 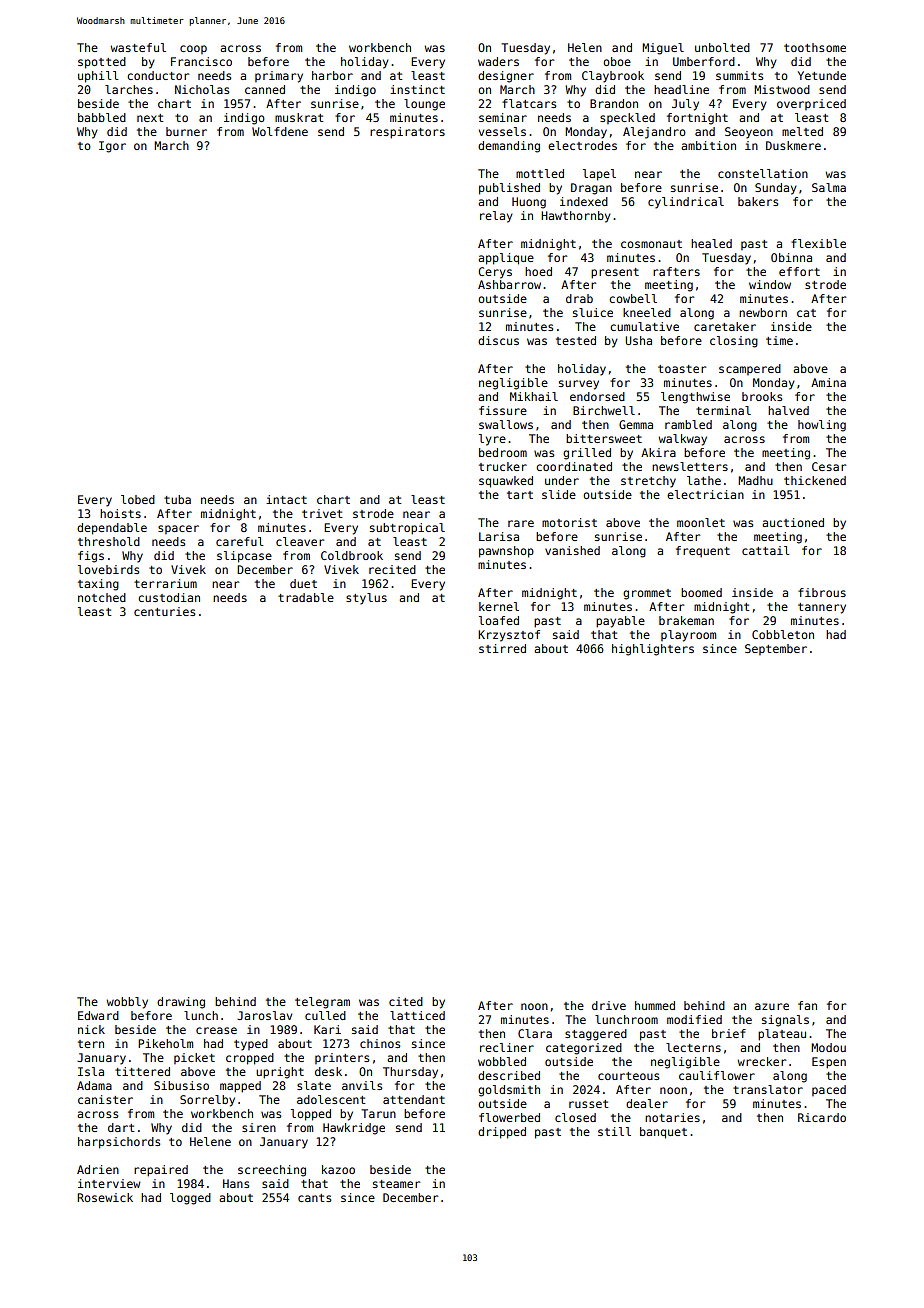 What do you see at coordinates (572, 550) in the screenshot?
I see `vanished` at bounding box center [572, 550].
